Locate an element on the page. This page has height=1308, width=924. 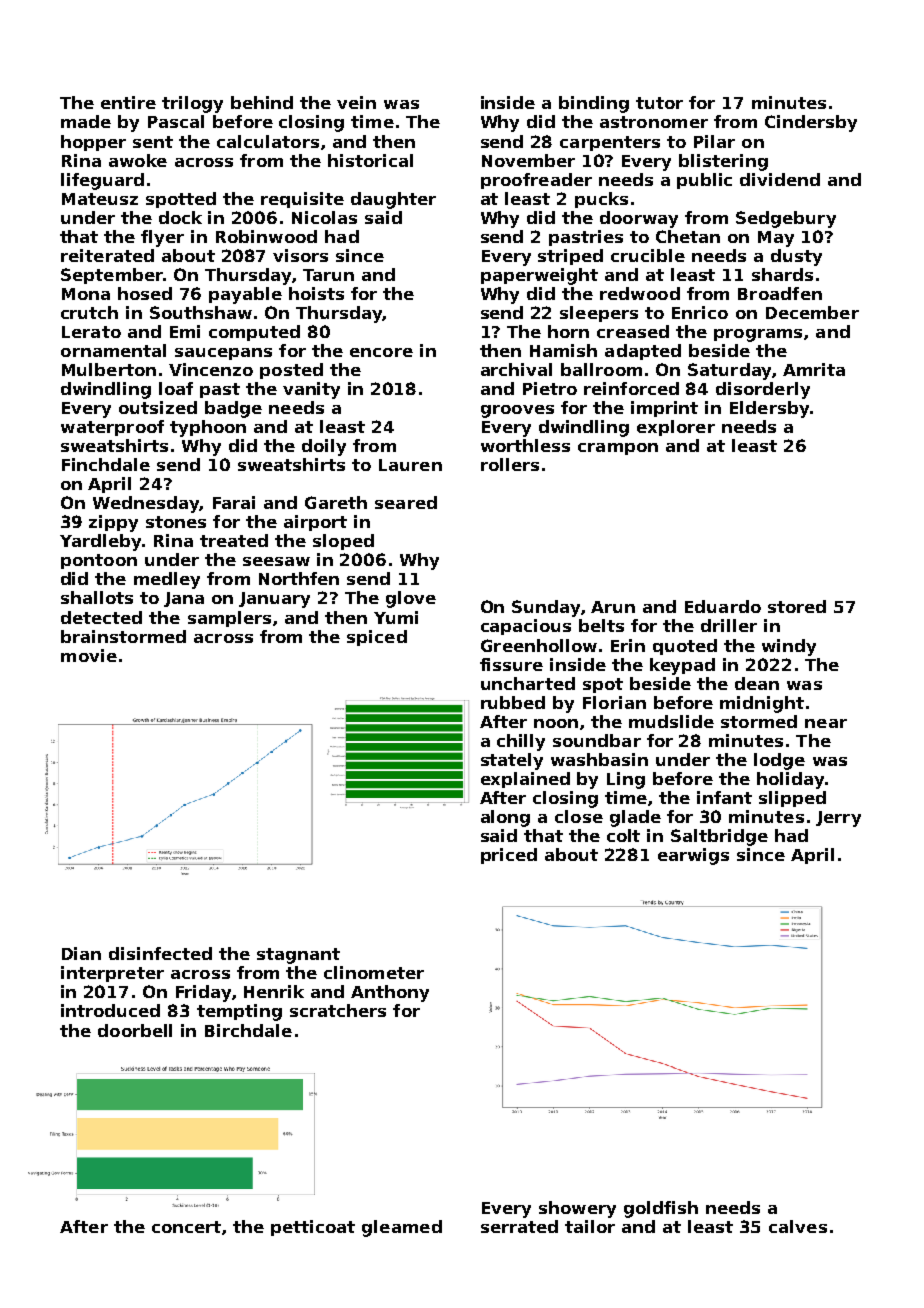
entire is located at coordinates (128, 102).
